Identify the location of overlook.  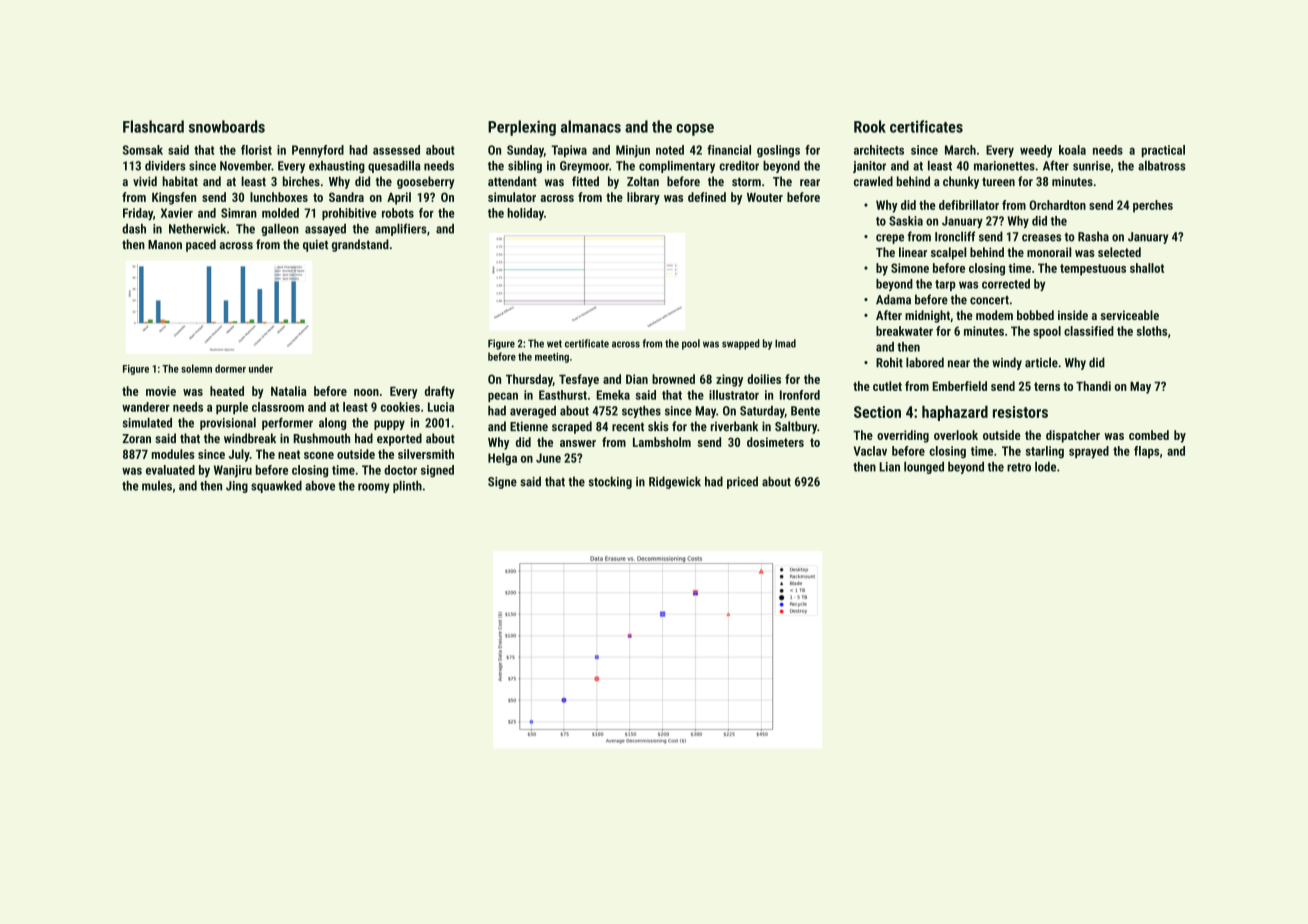
(956, 435).
